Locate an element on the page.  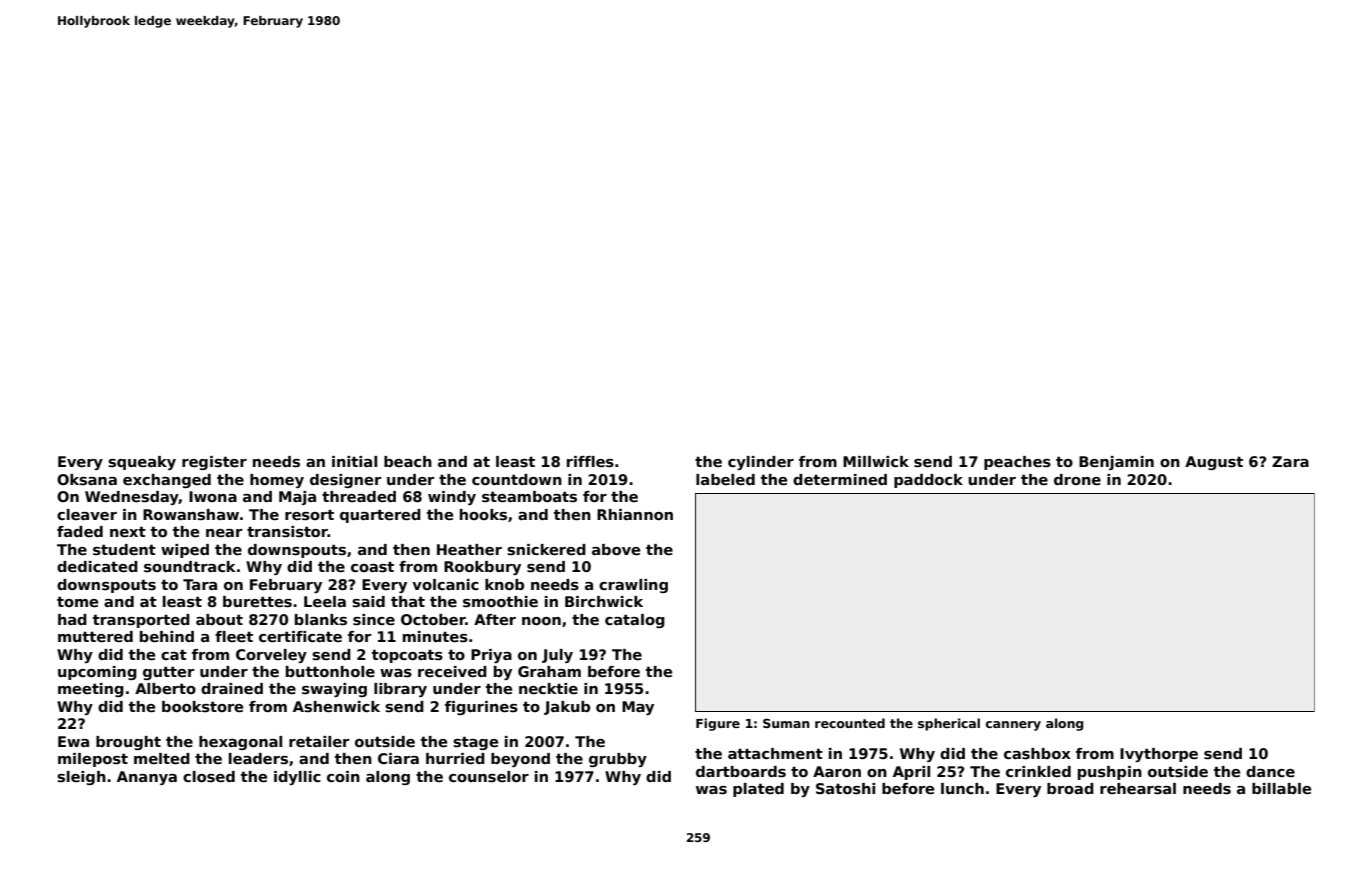
Ewa is located at coordinates (73, 741).
